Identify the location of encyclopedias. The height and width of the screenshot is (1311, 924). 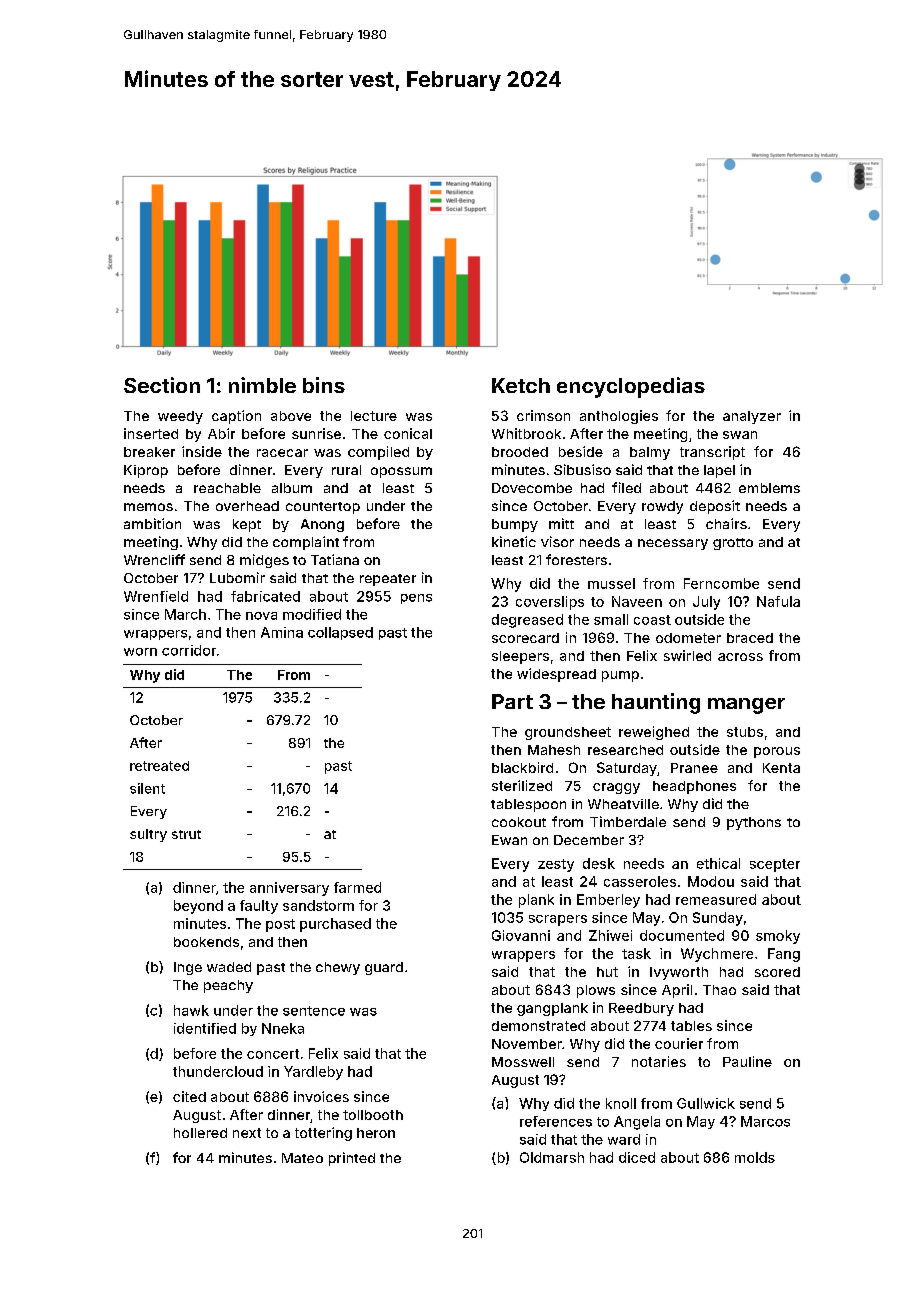
(631, 387).
